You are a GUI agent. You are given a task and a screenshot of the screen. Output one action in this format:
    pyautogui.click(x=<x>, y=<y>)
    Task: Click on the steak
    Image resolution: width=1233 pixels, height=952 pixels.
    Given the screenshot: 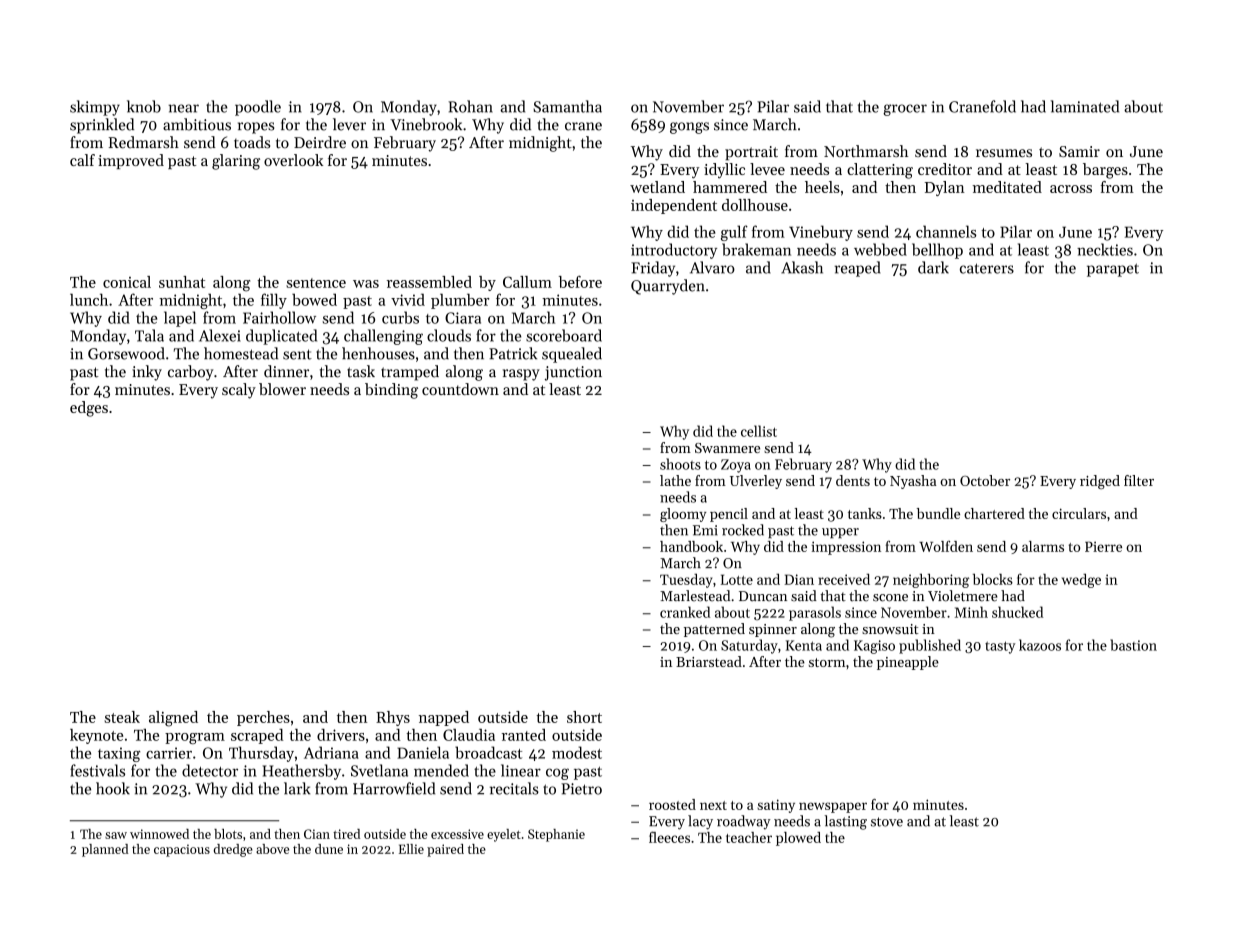 What is the action you would take?
    pyautogui.click(x=122, y=717)
